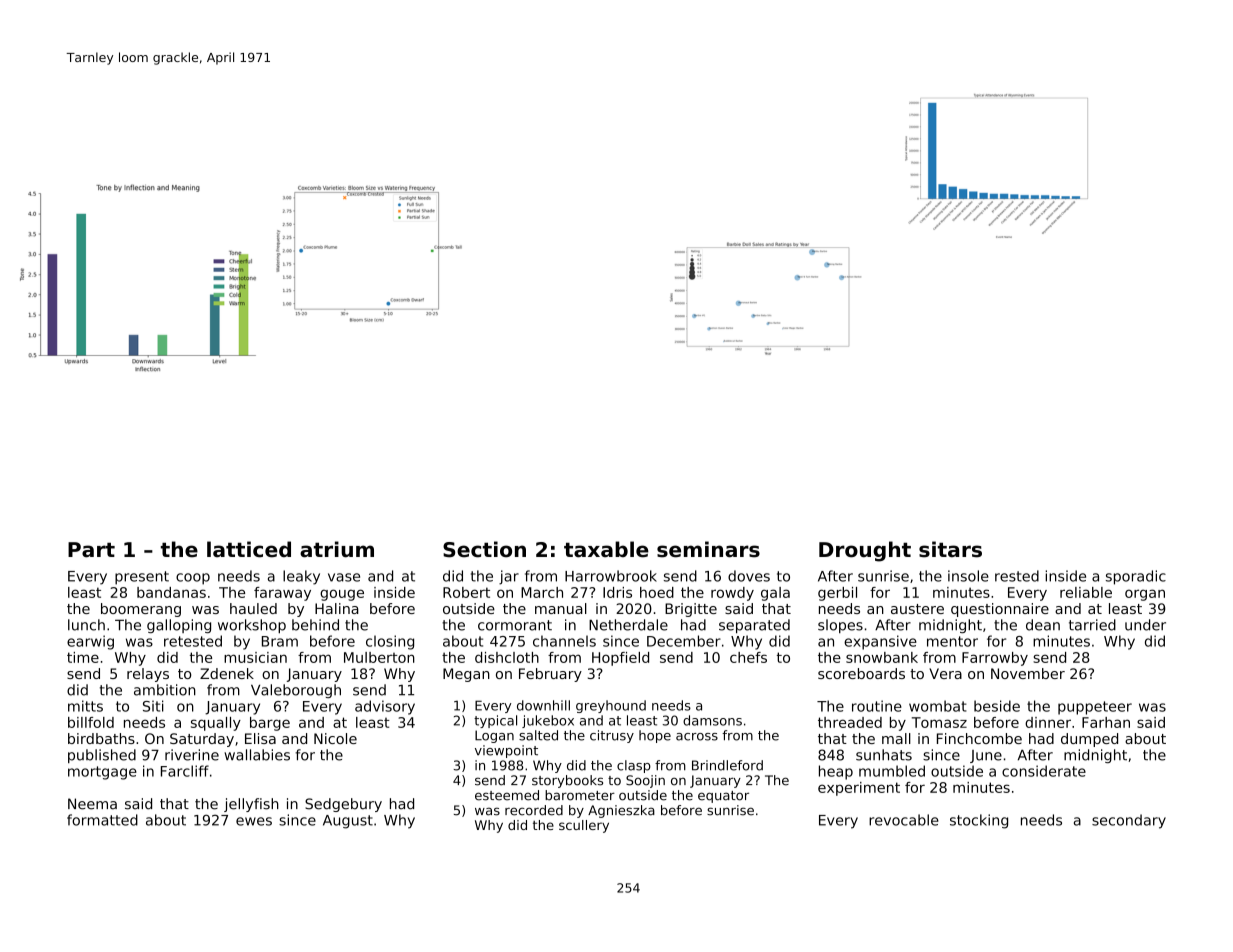 Image resolution: width=1233 pixels, height=952 pixels. Describe the element at coordinates (1129, 821) in the screenshot. I see `secondary` at that location.
